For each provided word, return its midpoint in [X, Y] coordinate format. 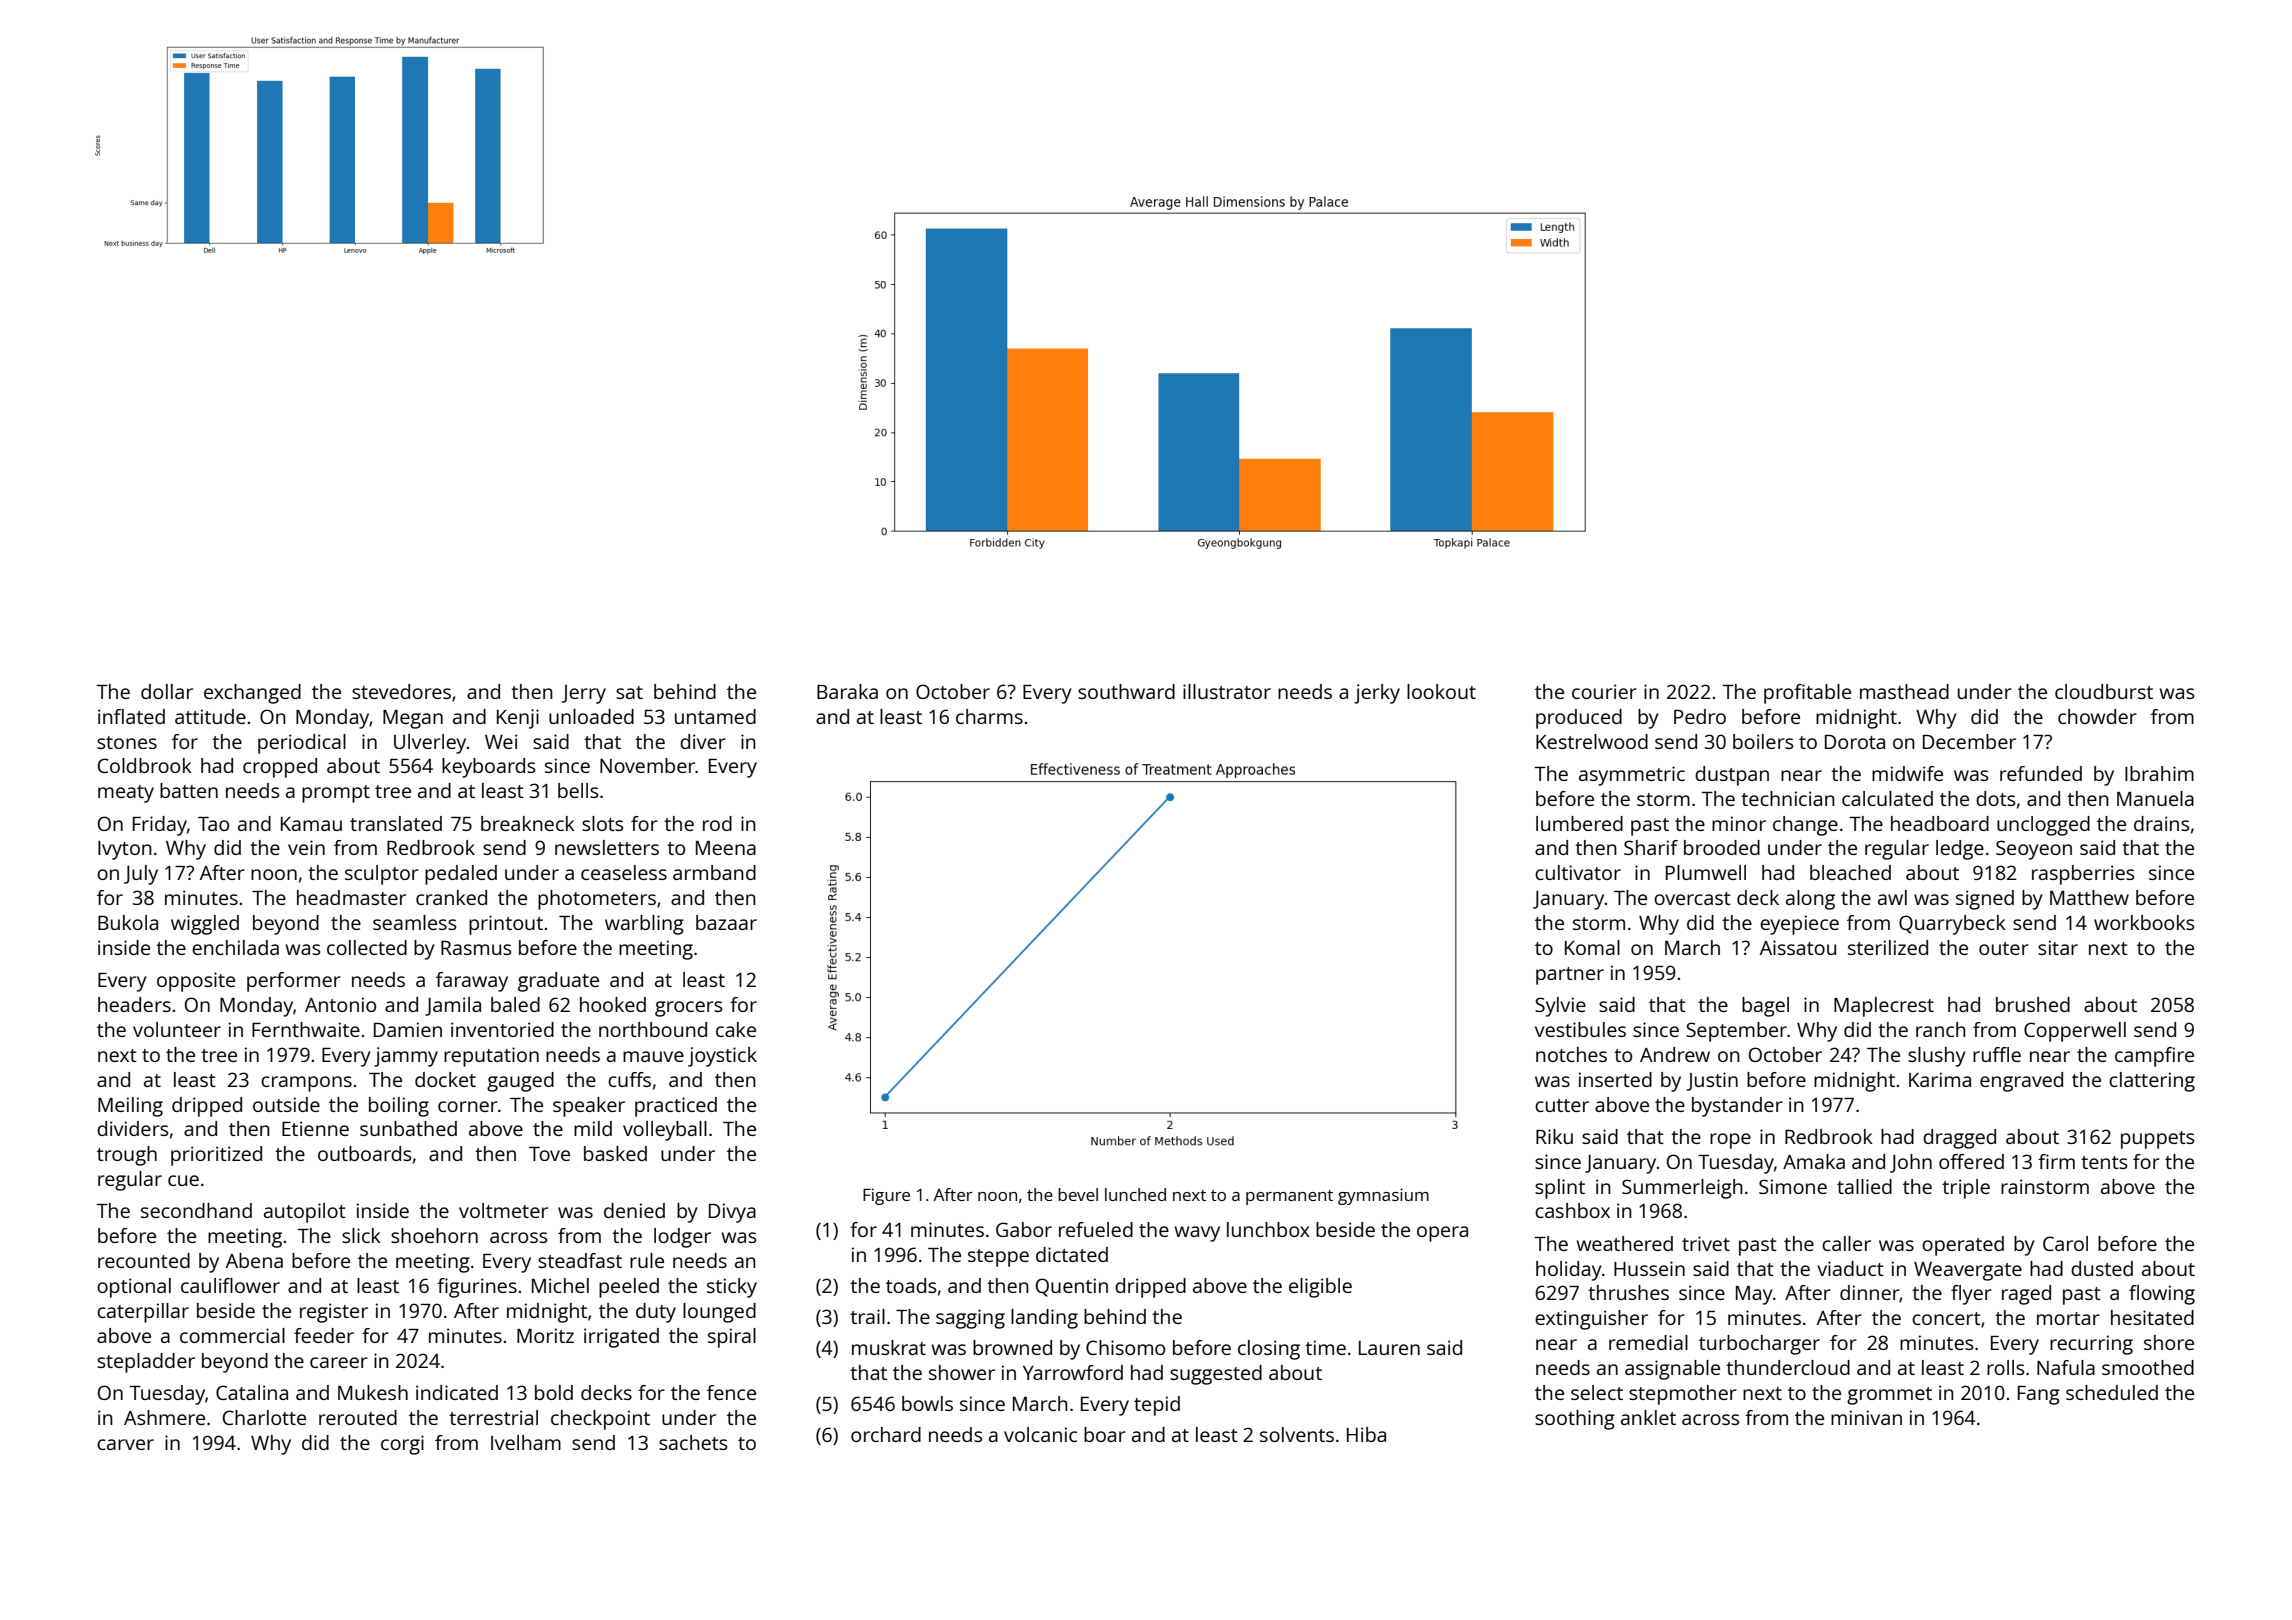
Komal [1592, 947]
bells [578, 790]
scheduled [2112, 1392]
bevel [1078, 1194]
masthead [1904, 691]
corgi [402, 1445]
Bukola [128, 922]
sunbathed [408, 1128]
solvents [1297, 1434]
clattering [2152, 1082]
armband [714, 872]
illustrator [1227, 691]
